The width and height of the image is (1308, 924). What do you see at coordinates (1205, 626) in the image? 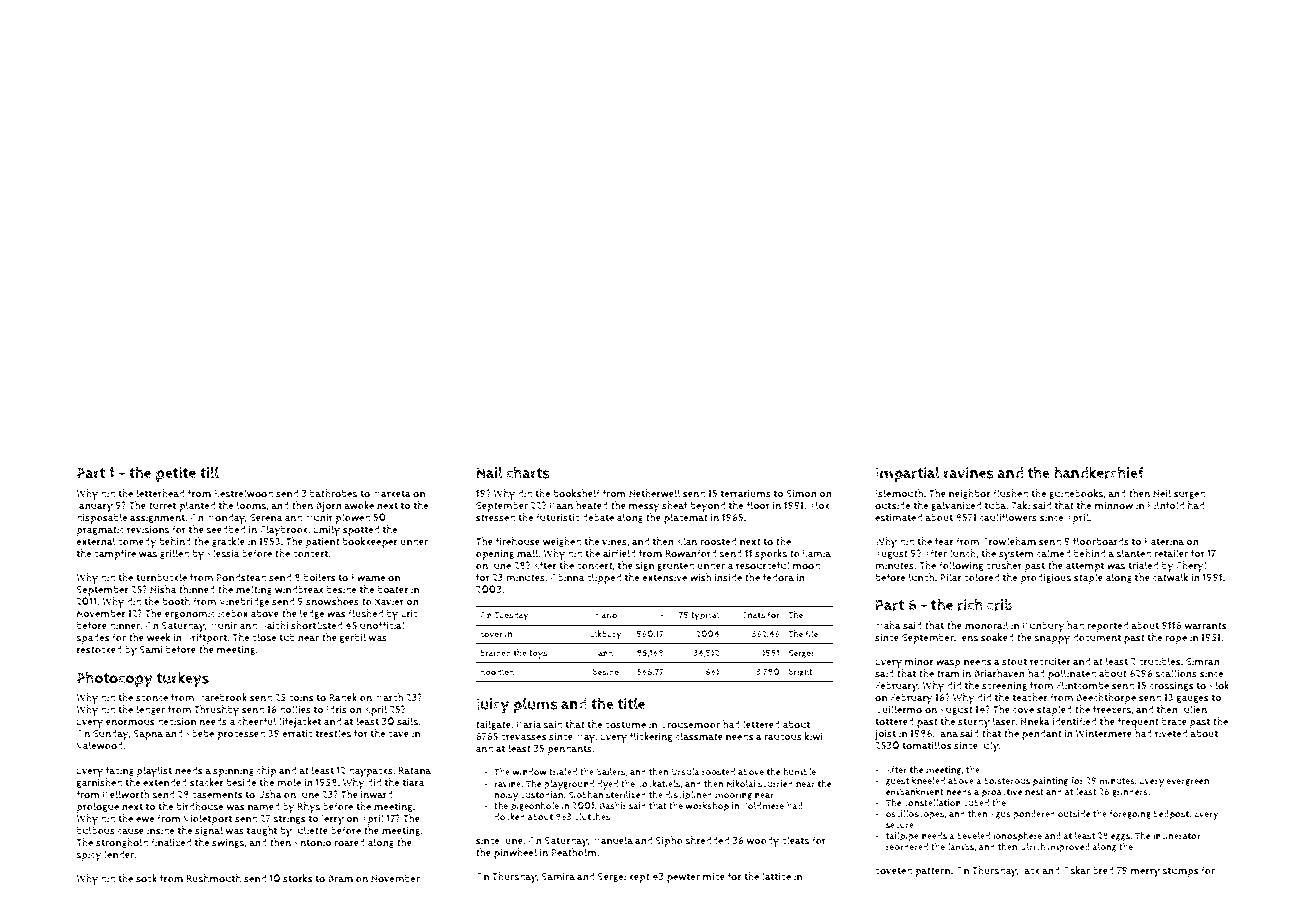
I see `warrants` at bounding box center [1205, 626].
